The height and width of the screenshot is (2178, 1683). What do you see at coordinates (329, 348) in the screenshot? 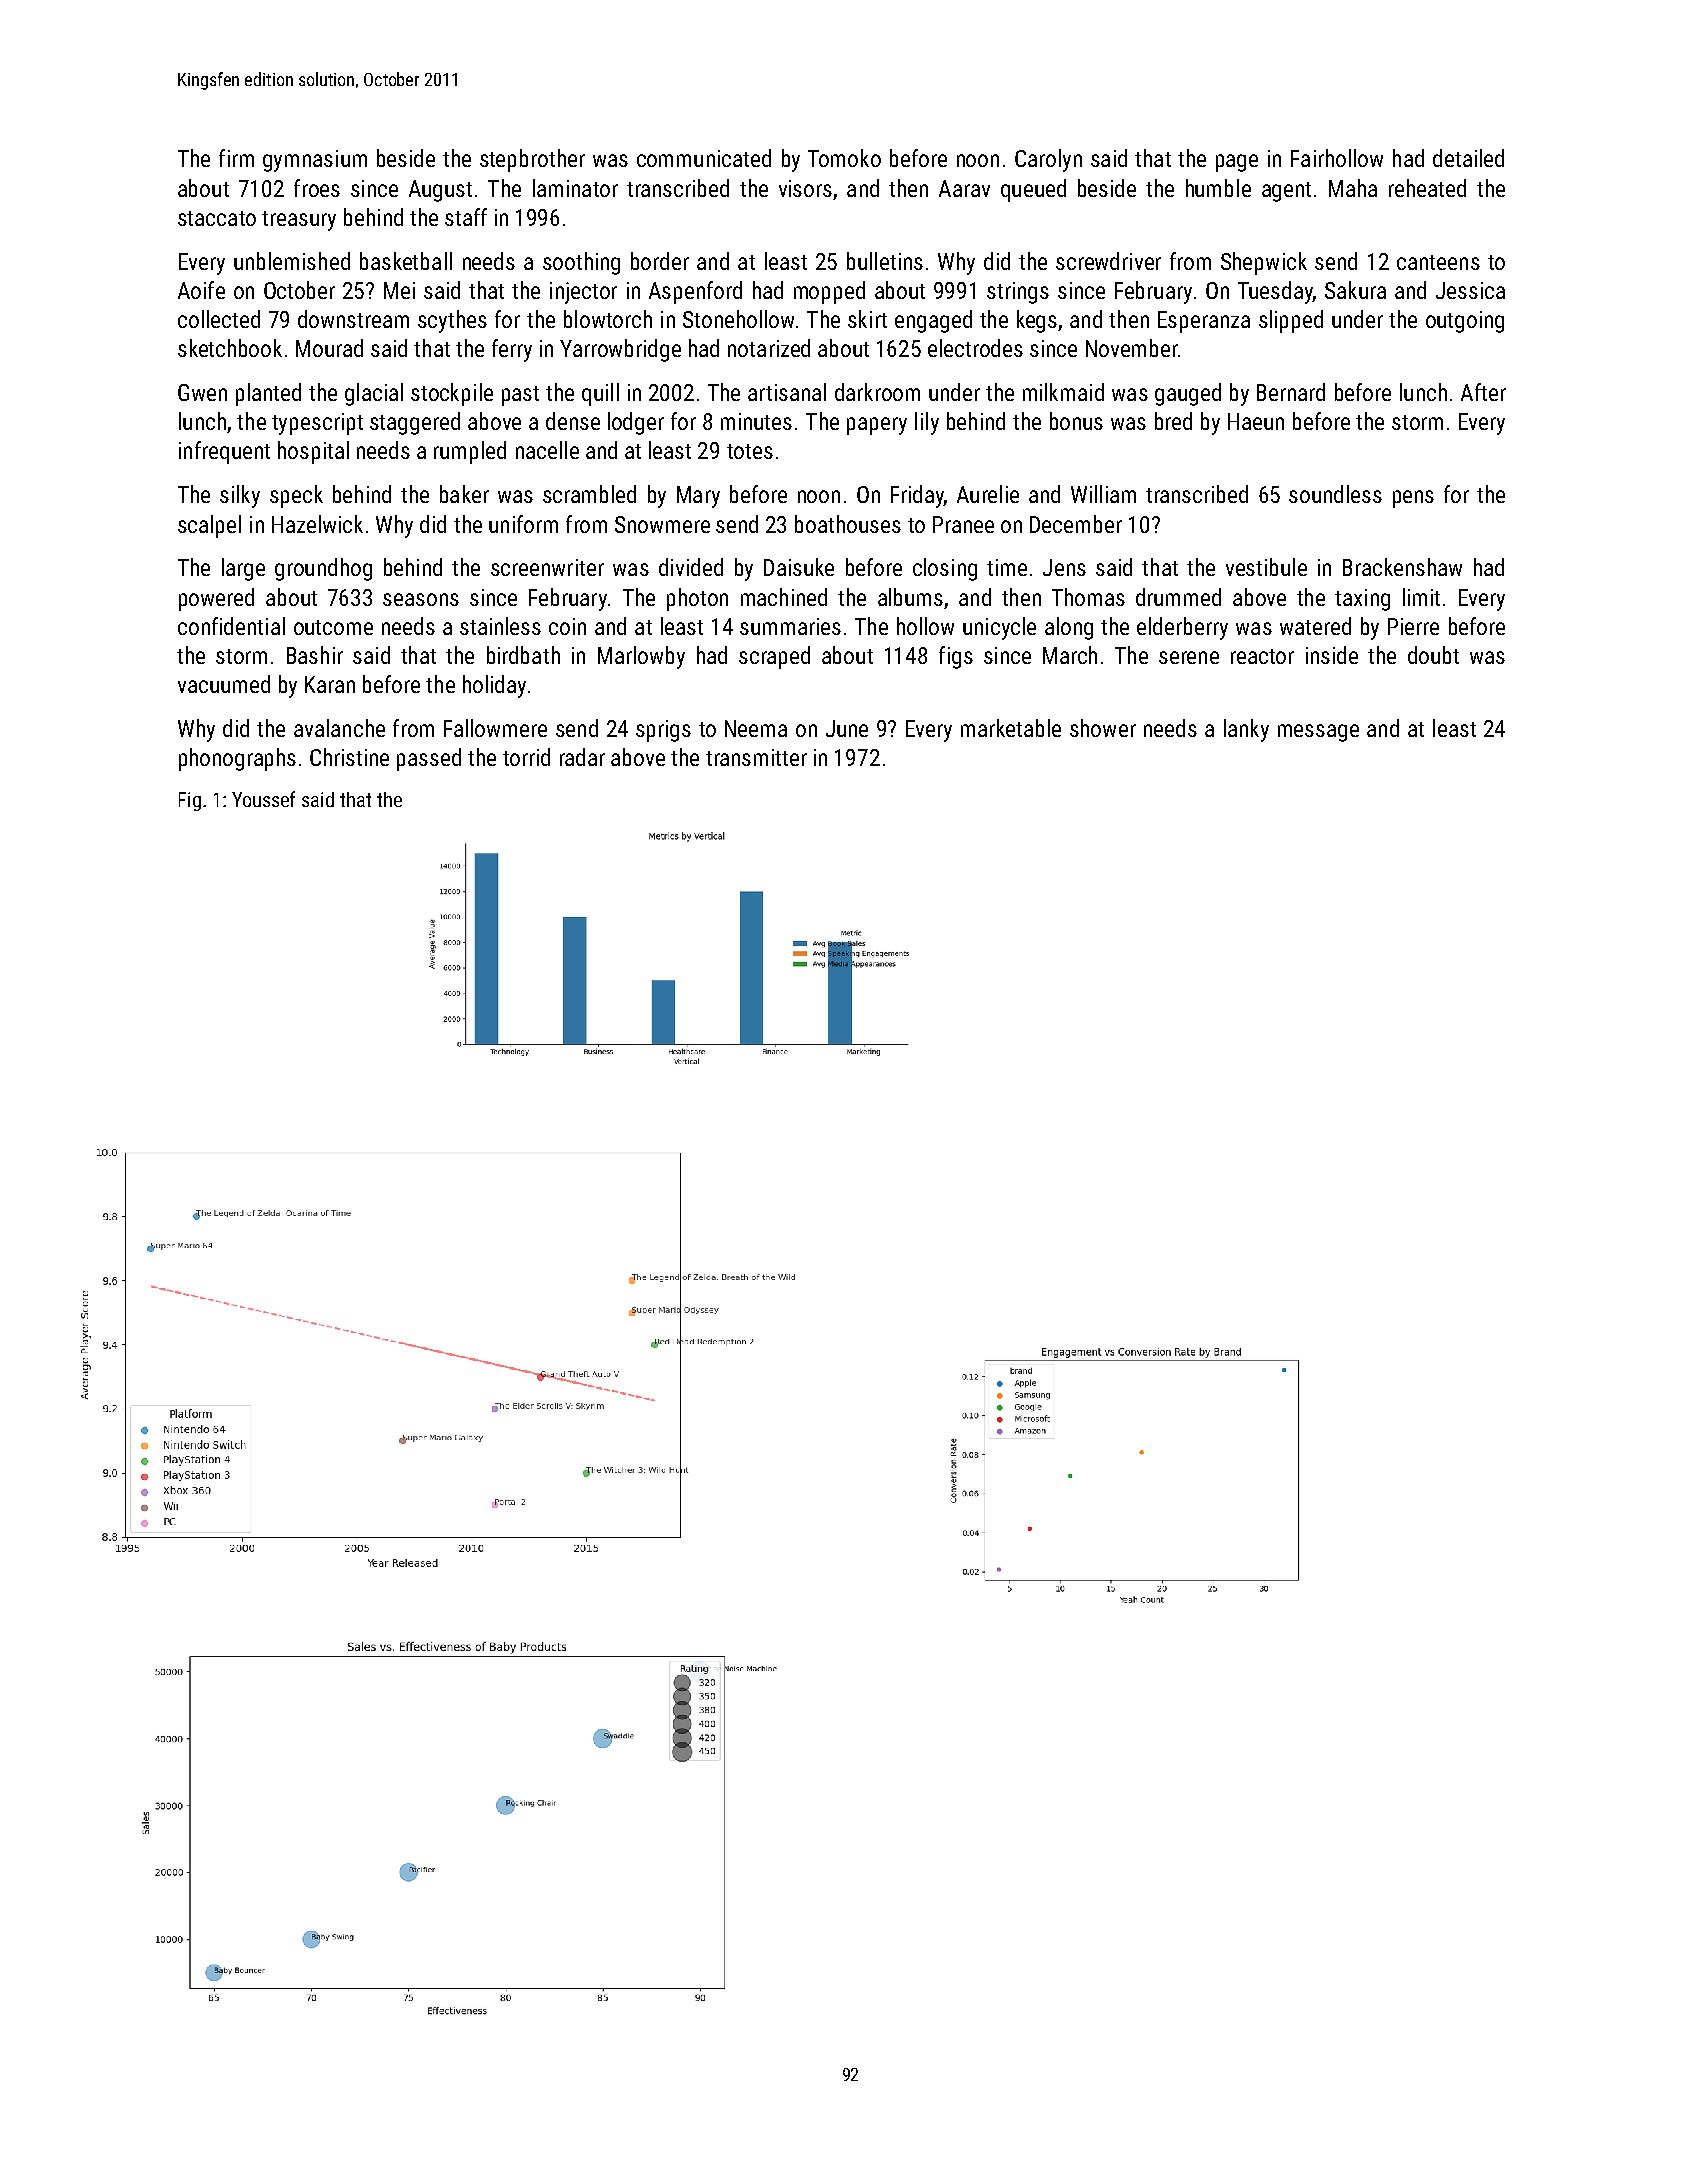
I see `Mourad` at bounding box center [329, 348].
